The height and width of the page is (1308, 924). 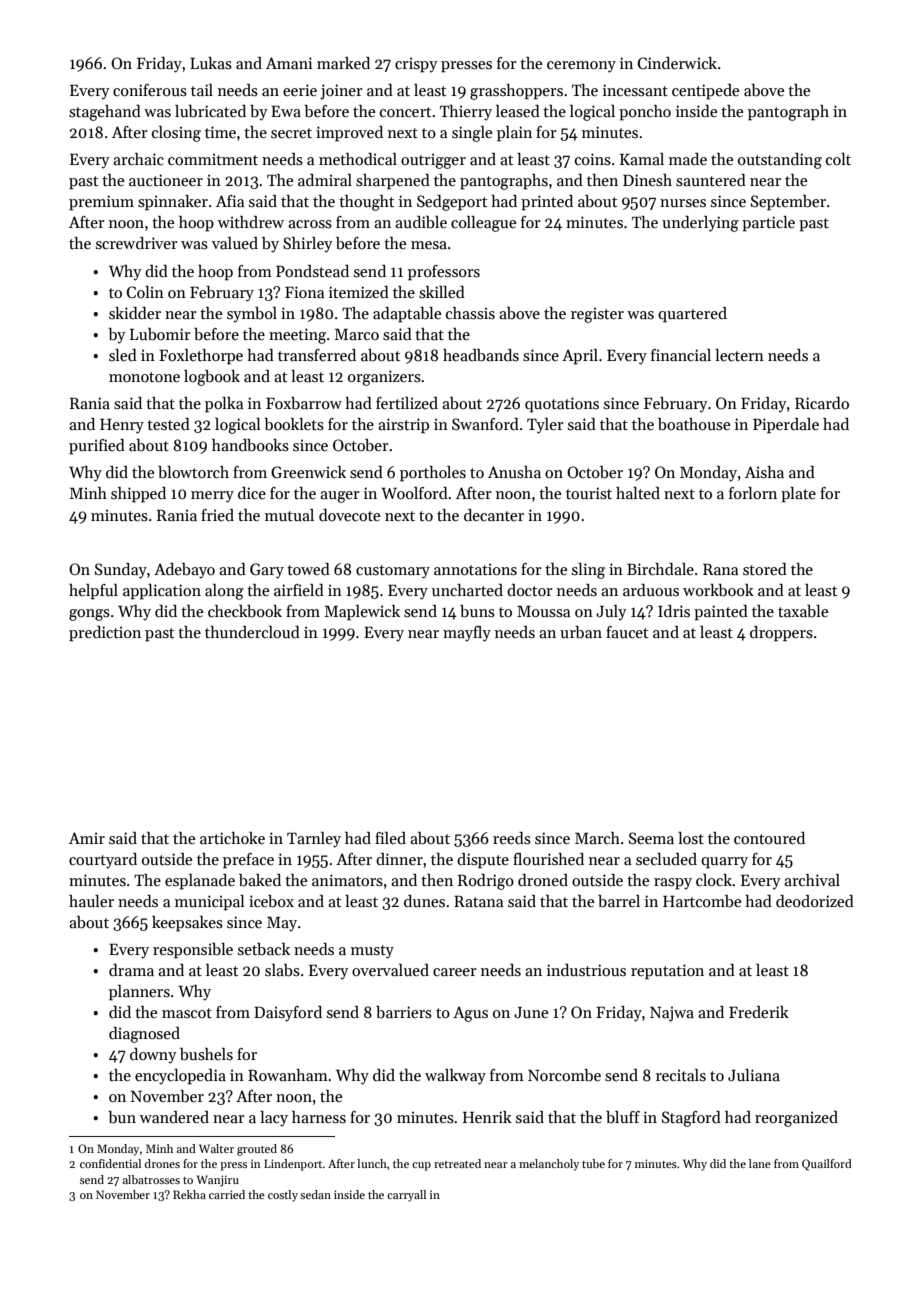 I want to click on lost, so click(x=691, y=838).
